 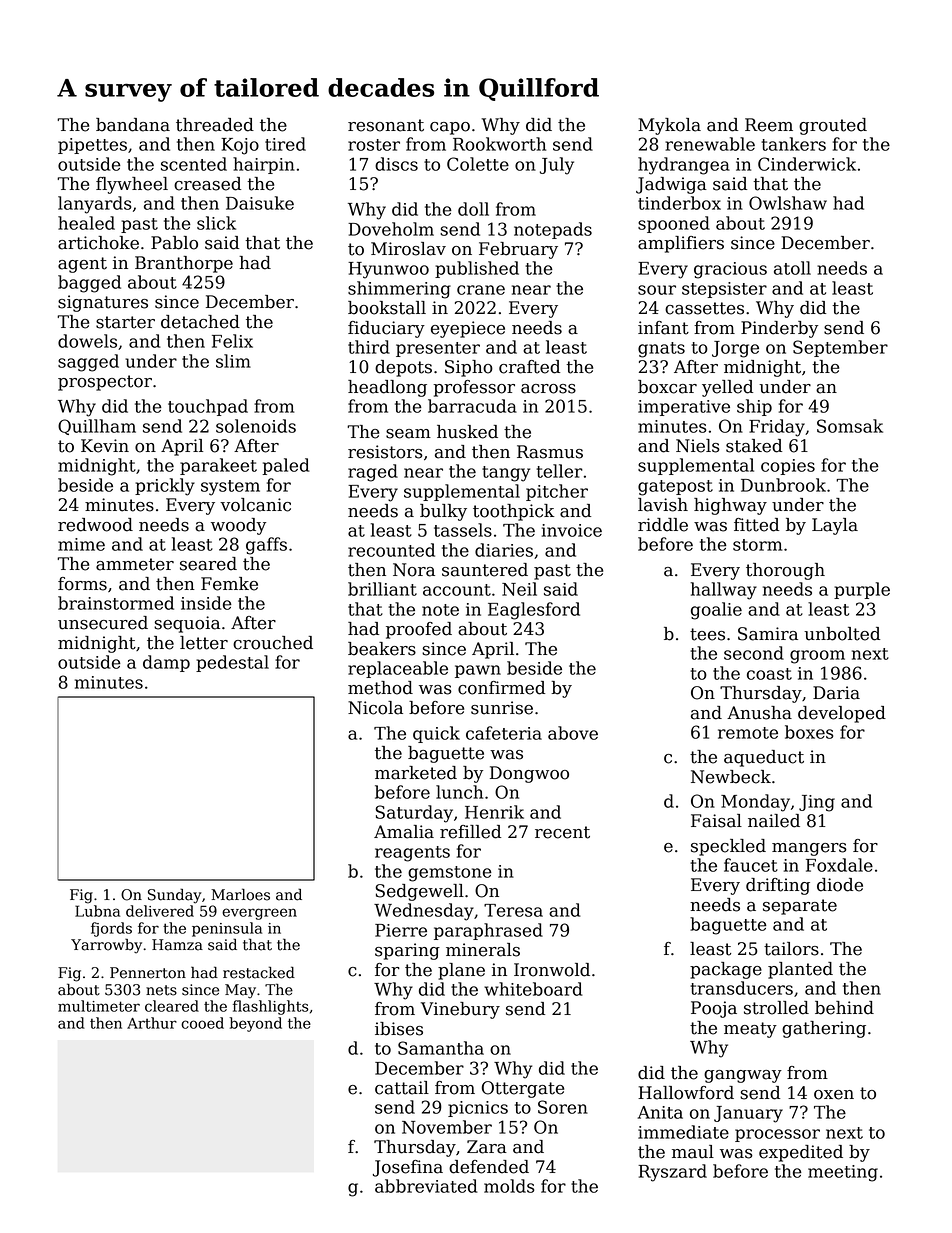 I want to click on Branthorpe, so click(x=184, y=264).
